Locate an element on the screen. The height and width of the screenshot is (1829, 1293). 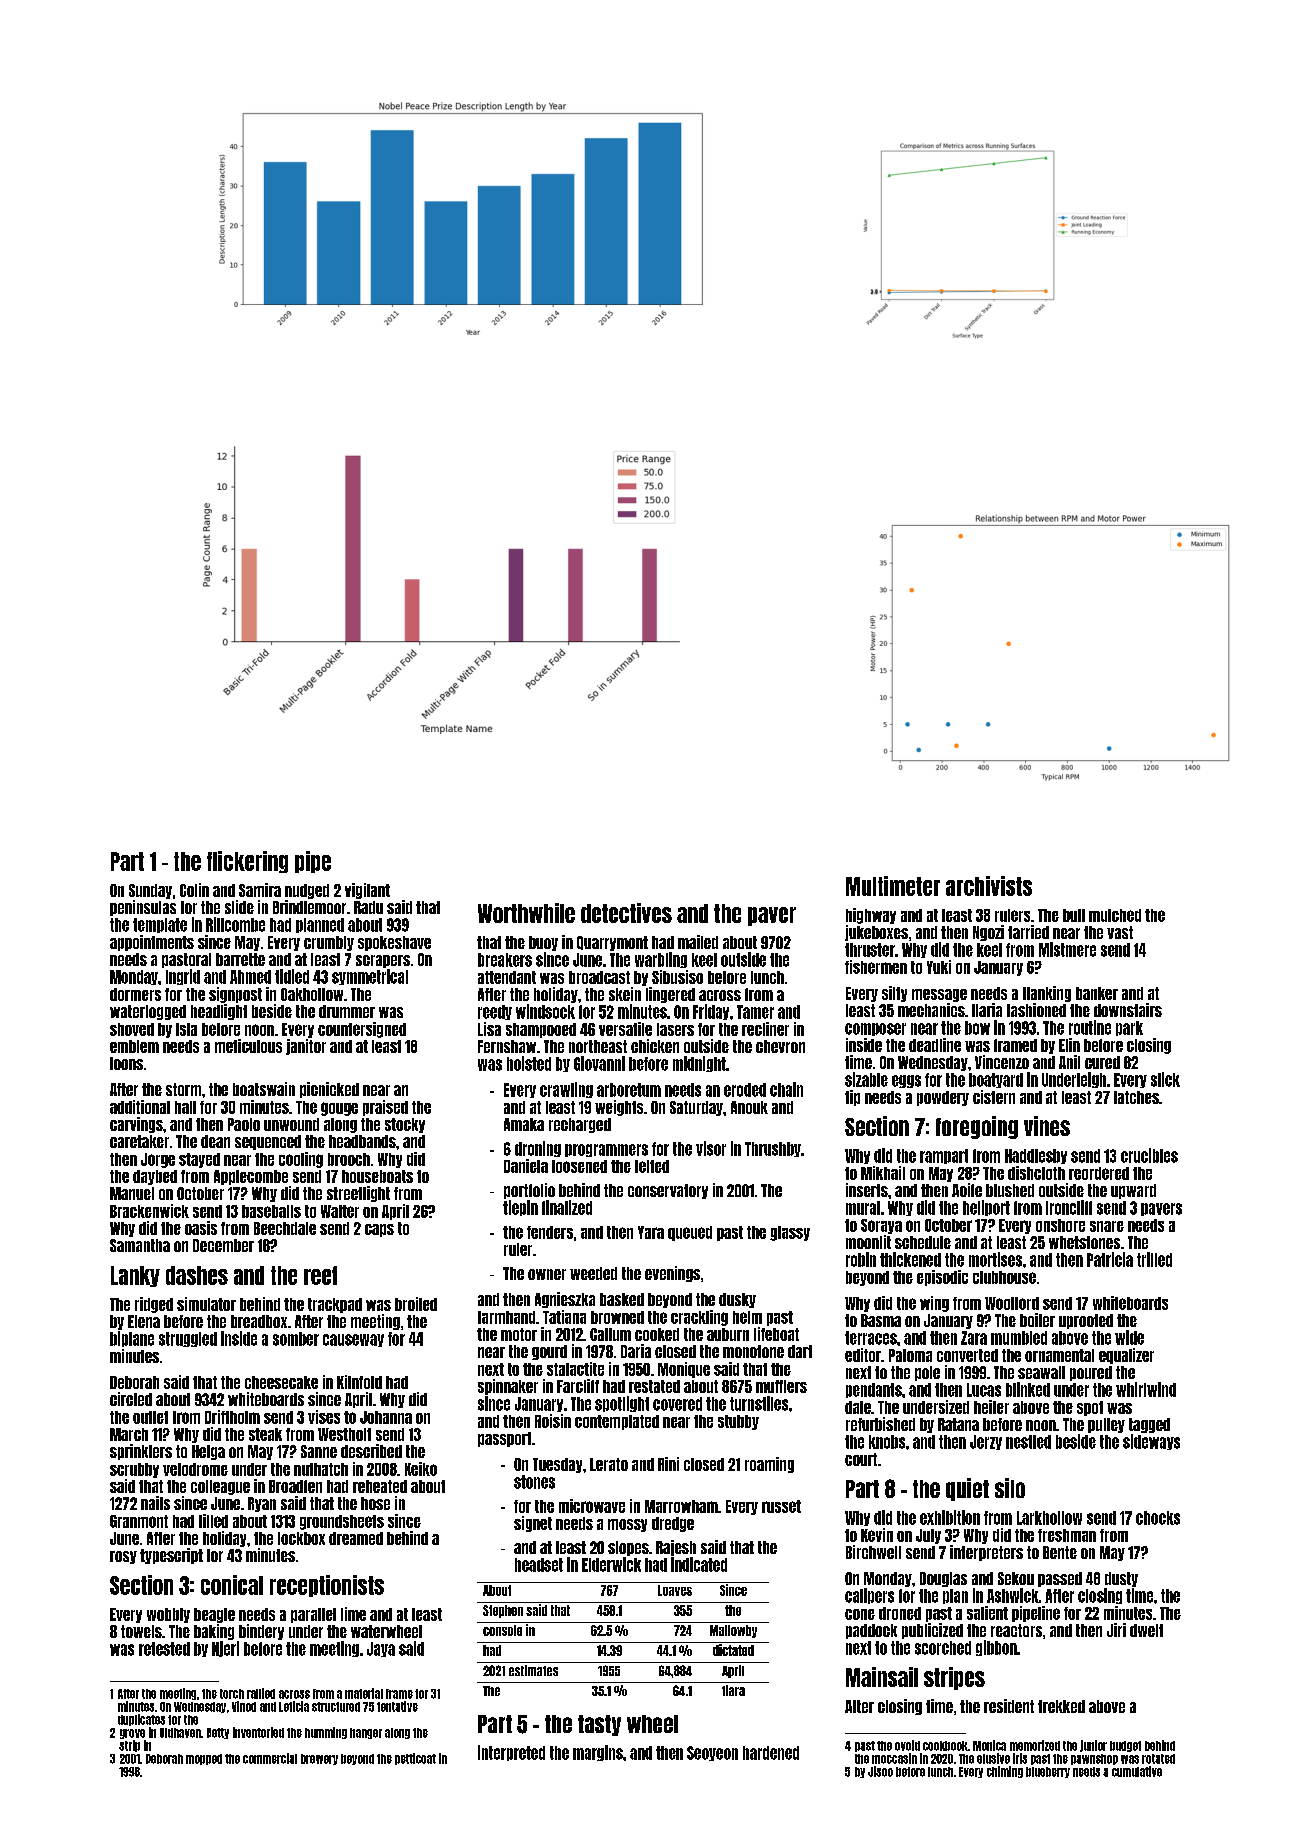
basked is located at coordinates (622, 1299).
